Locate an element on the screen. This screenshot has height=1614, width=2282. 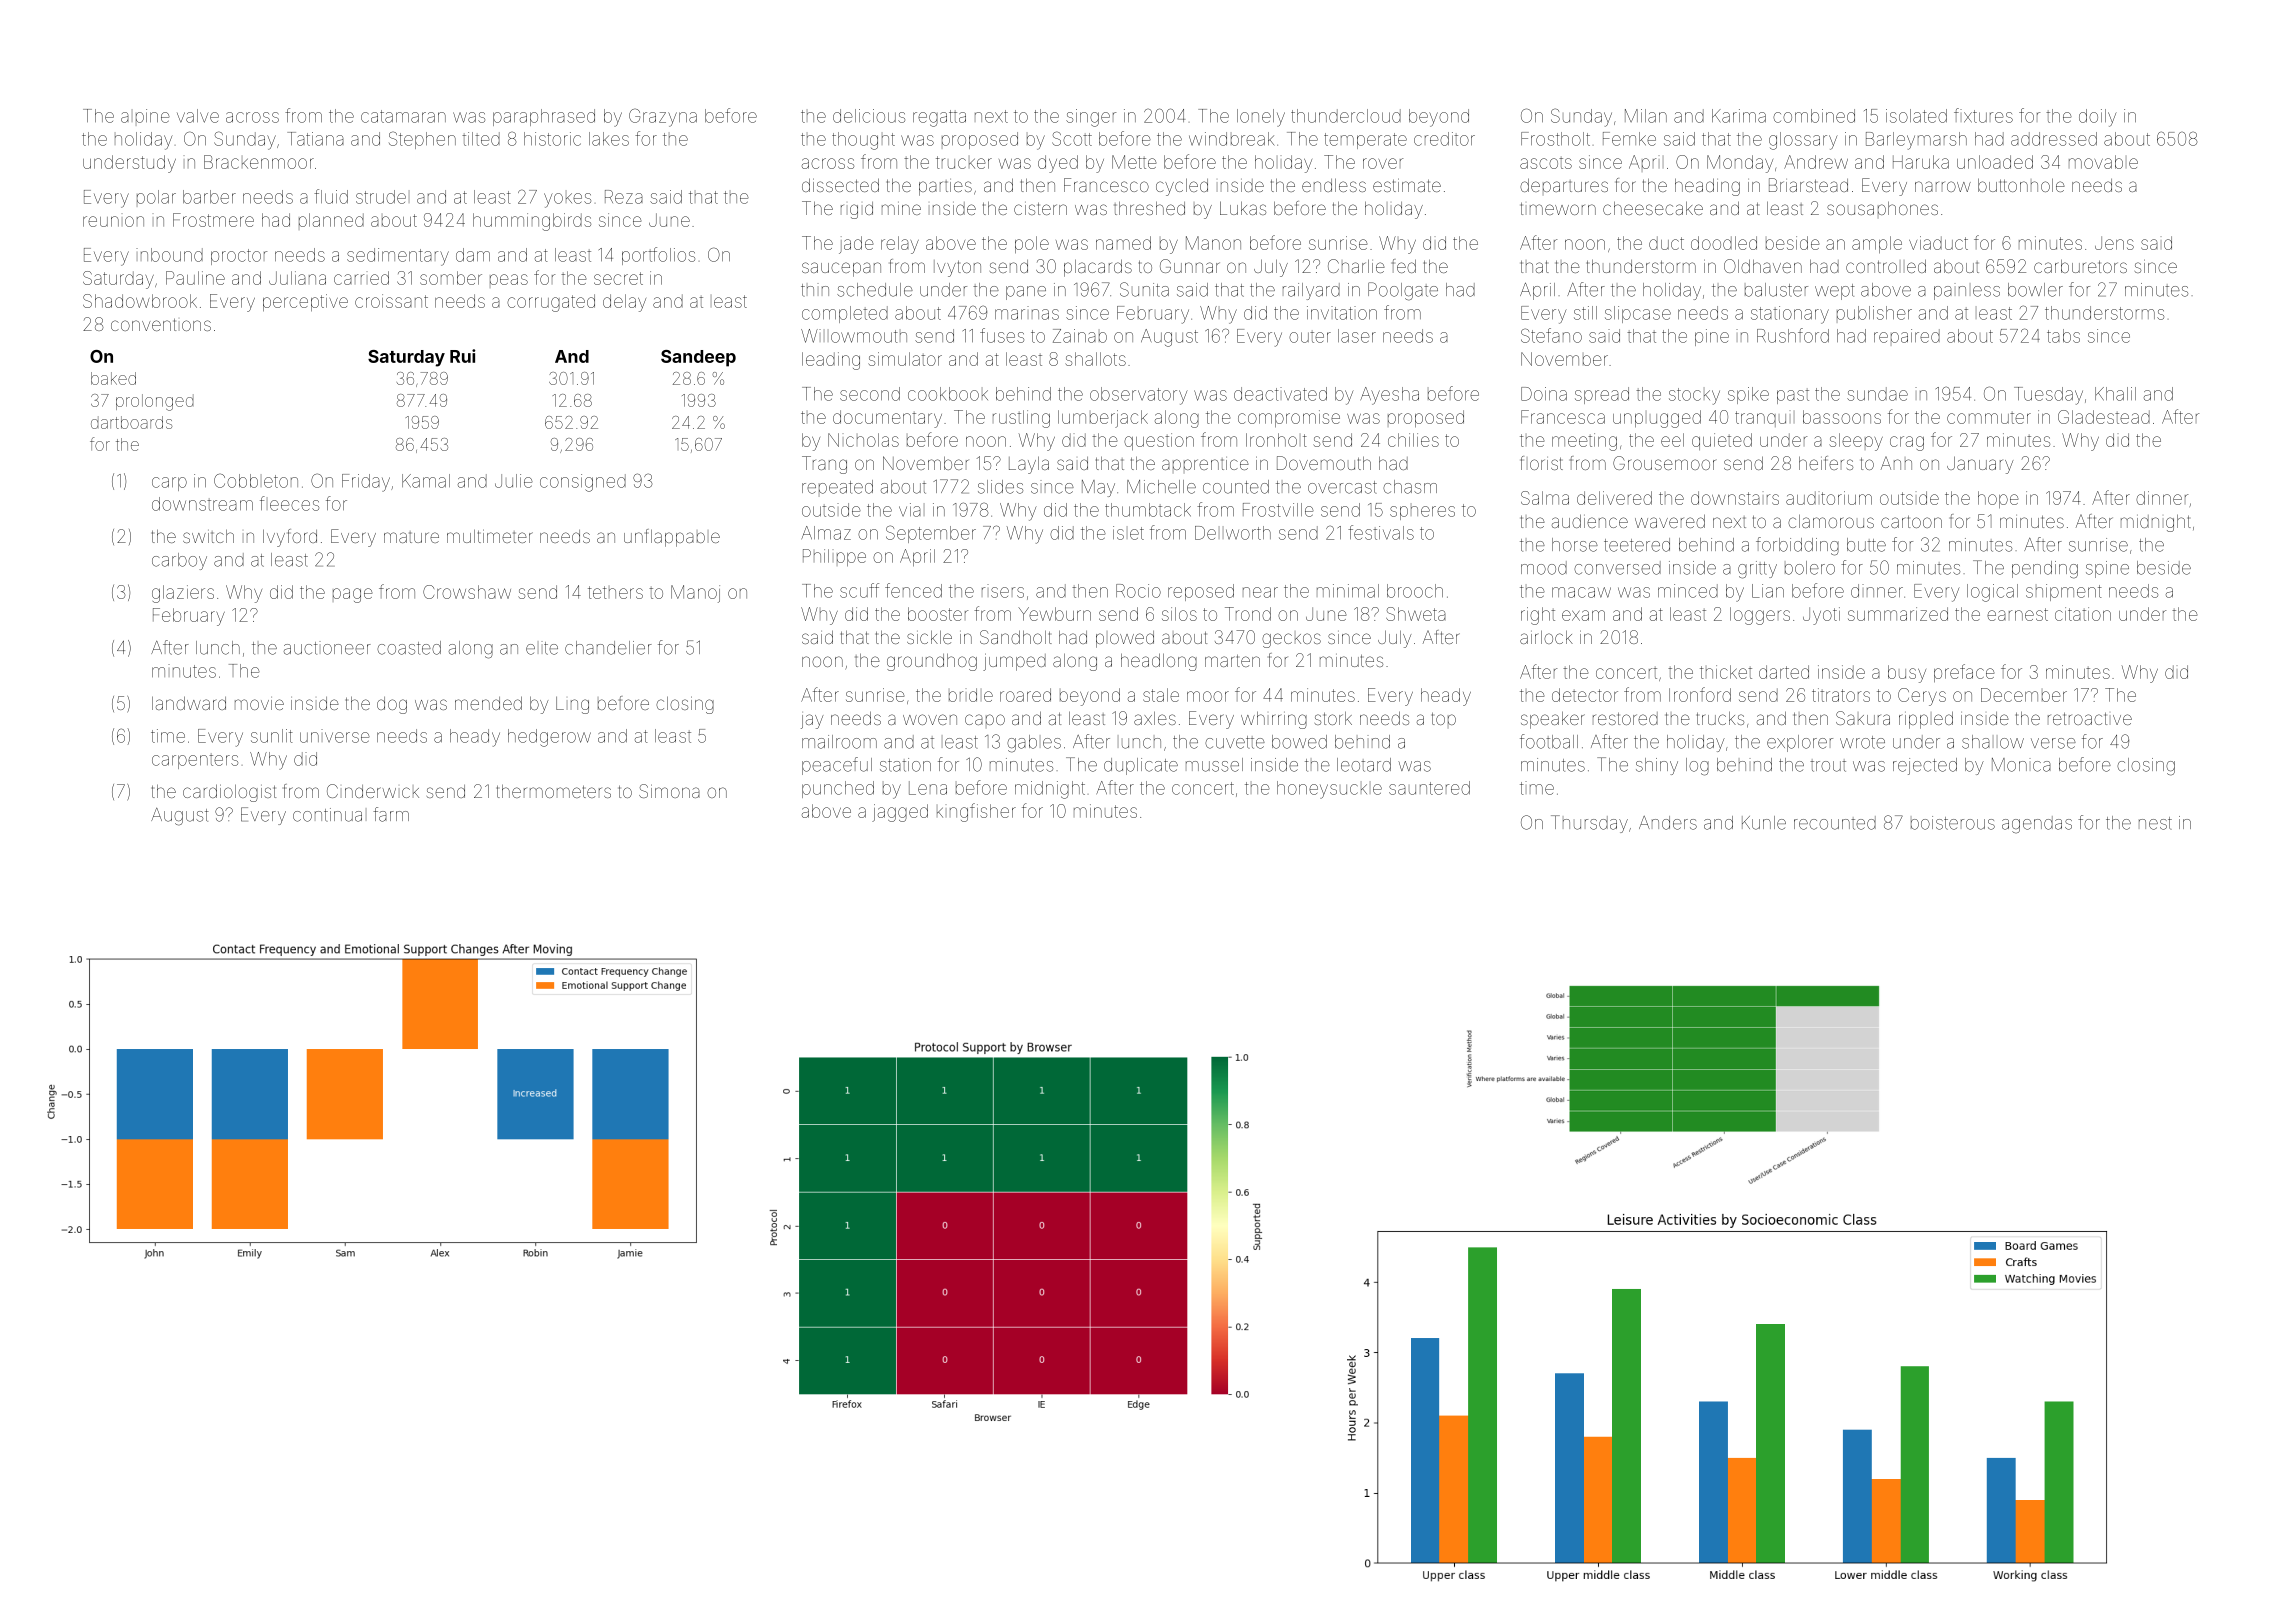
railyard is located at coordinates (1311, 291).
